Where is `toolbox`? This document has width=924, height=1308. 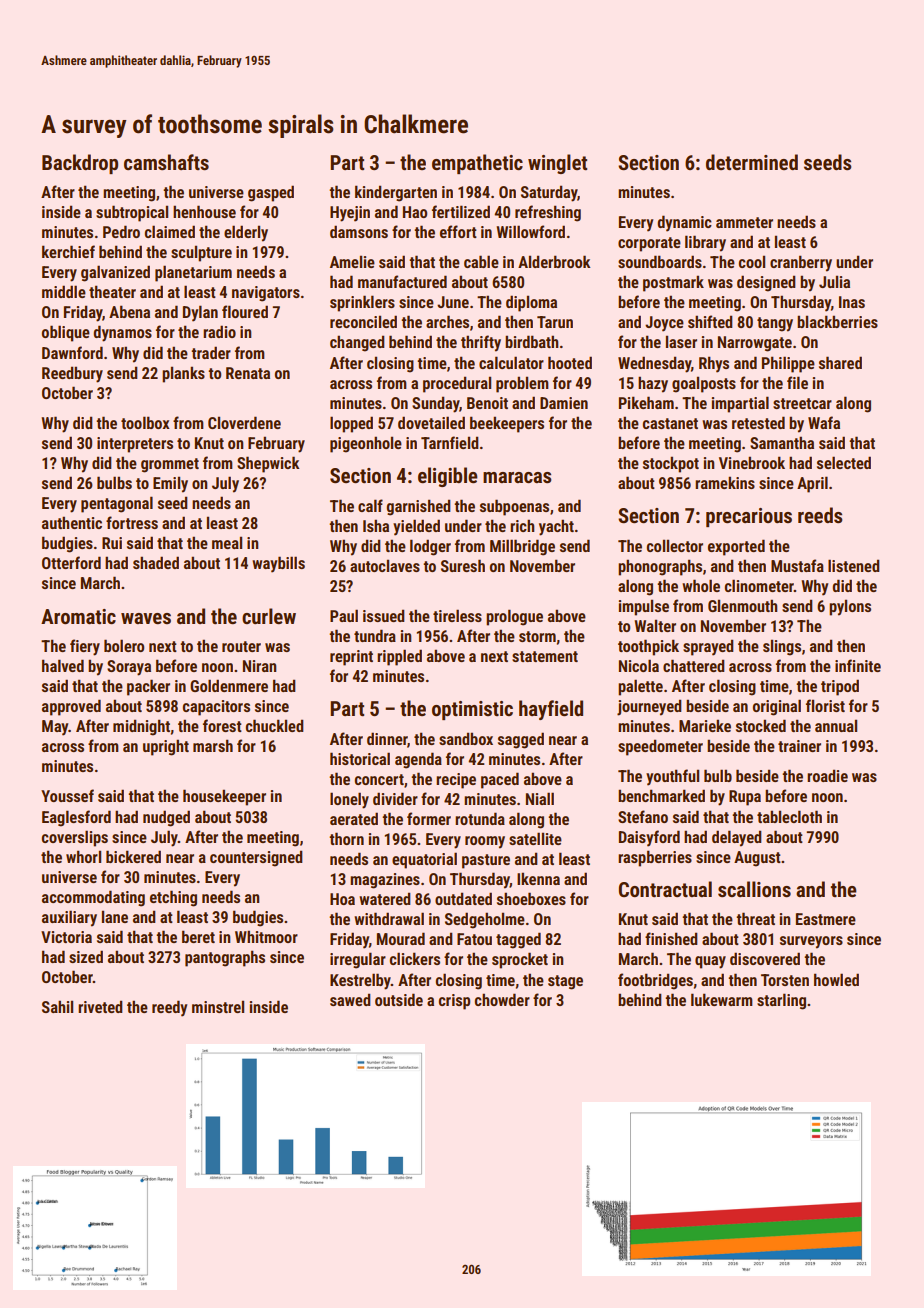
toolbox is located at coordinates (145, 422).
